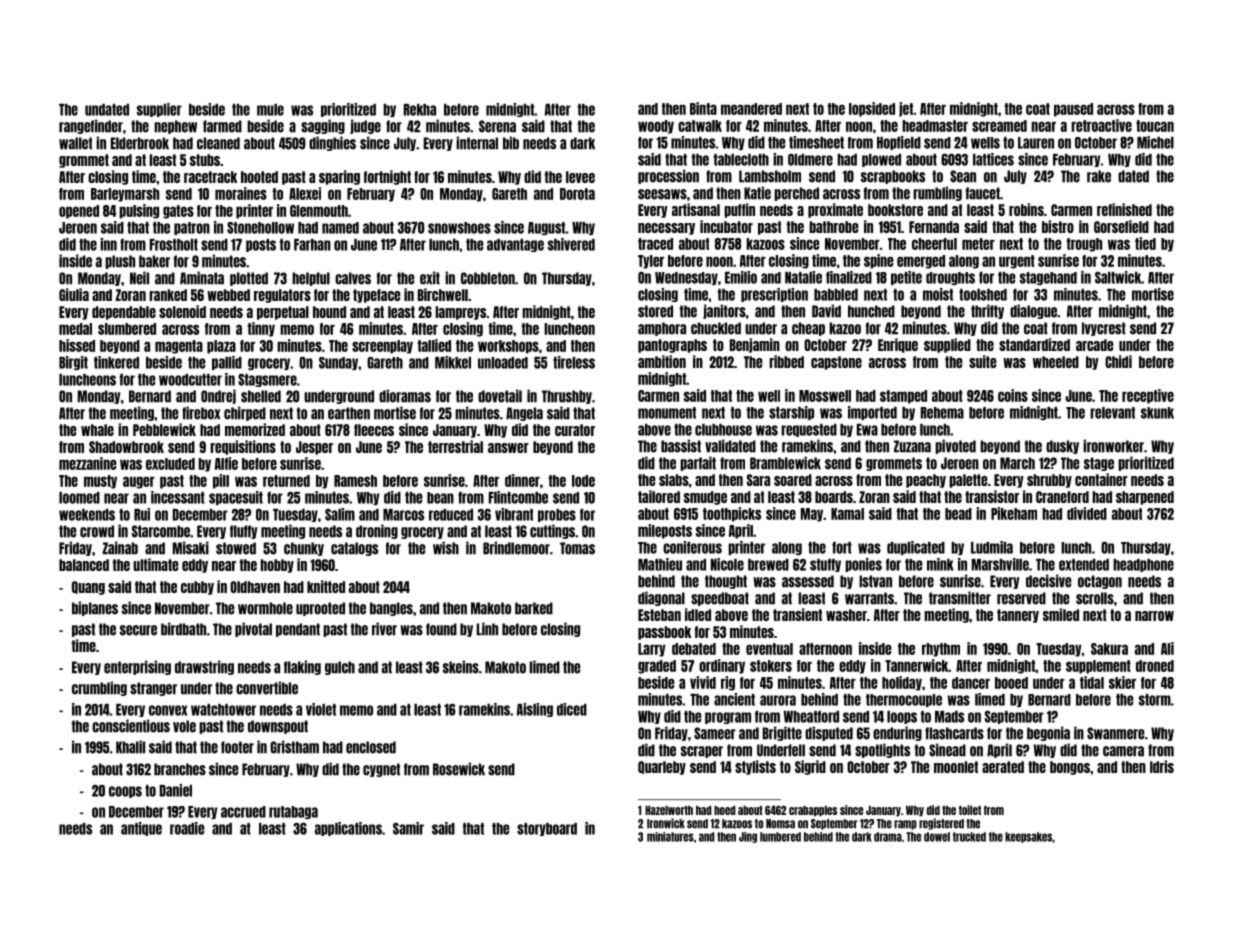 This screenshot has width=1233, height=952. I want to click on miniatures, so click(670, 837).
